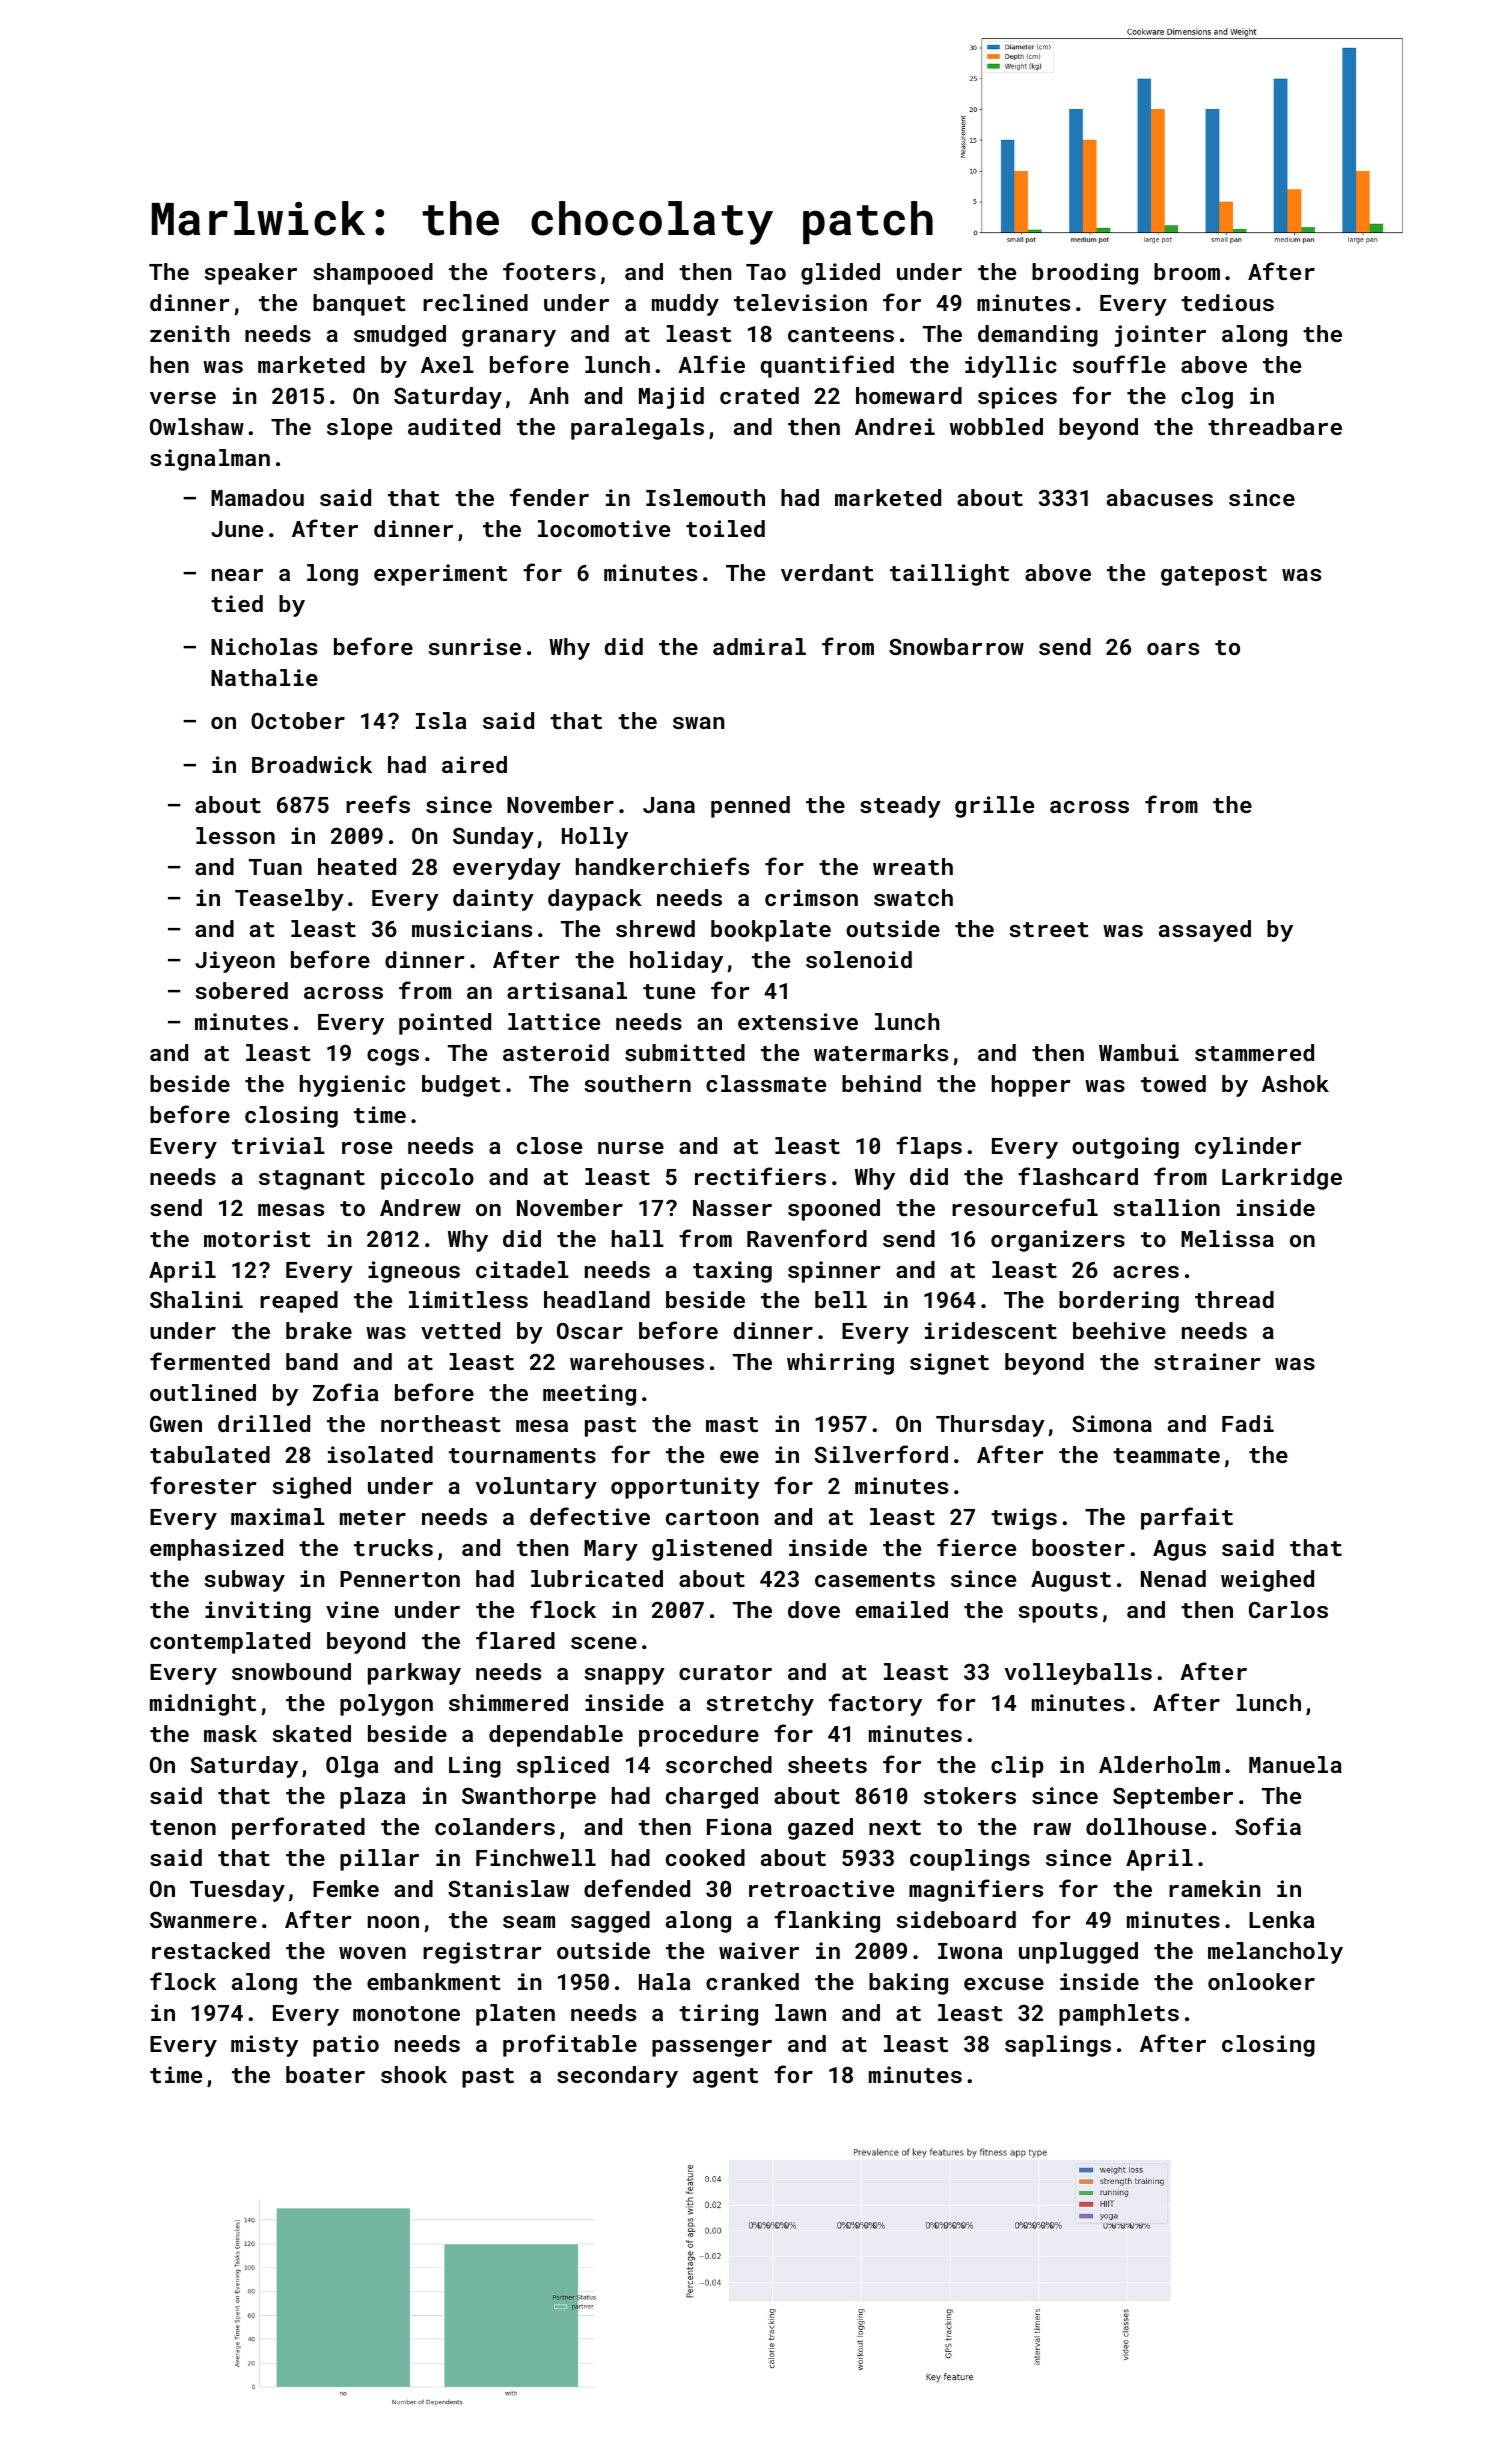 The image size is (1496, 2464). I want to click on flashcard, so click(1078, 1176).
